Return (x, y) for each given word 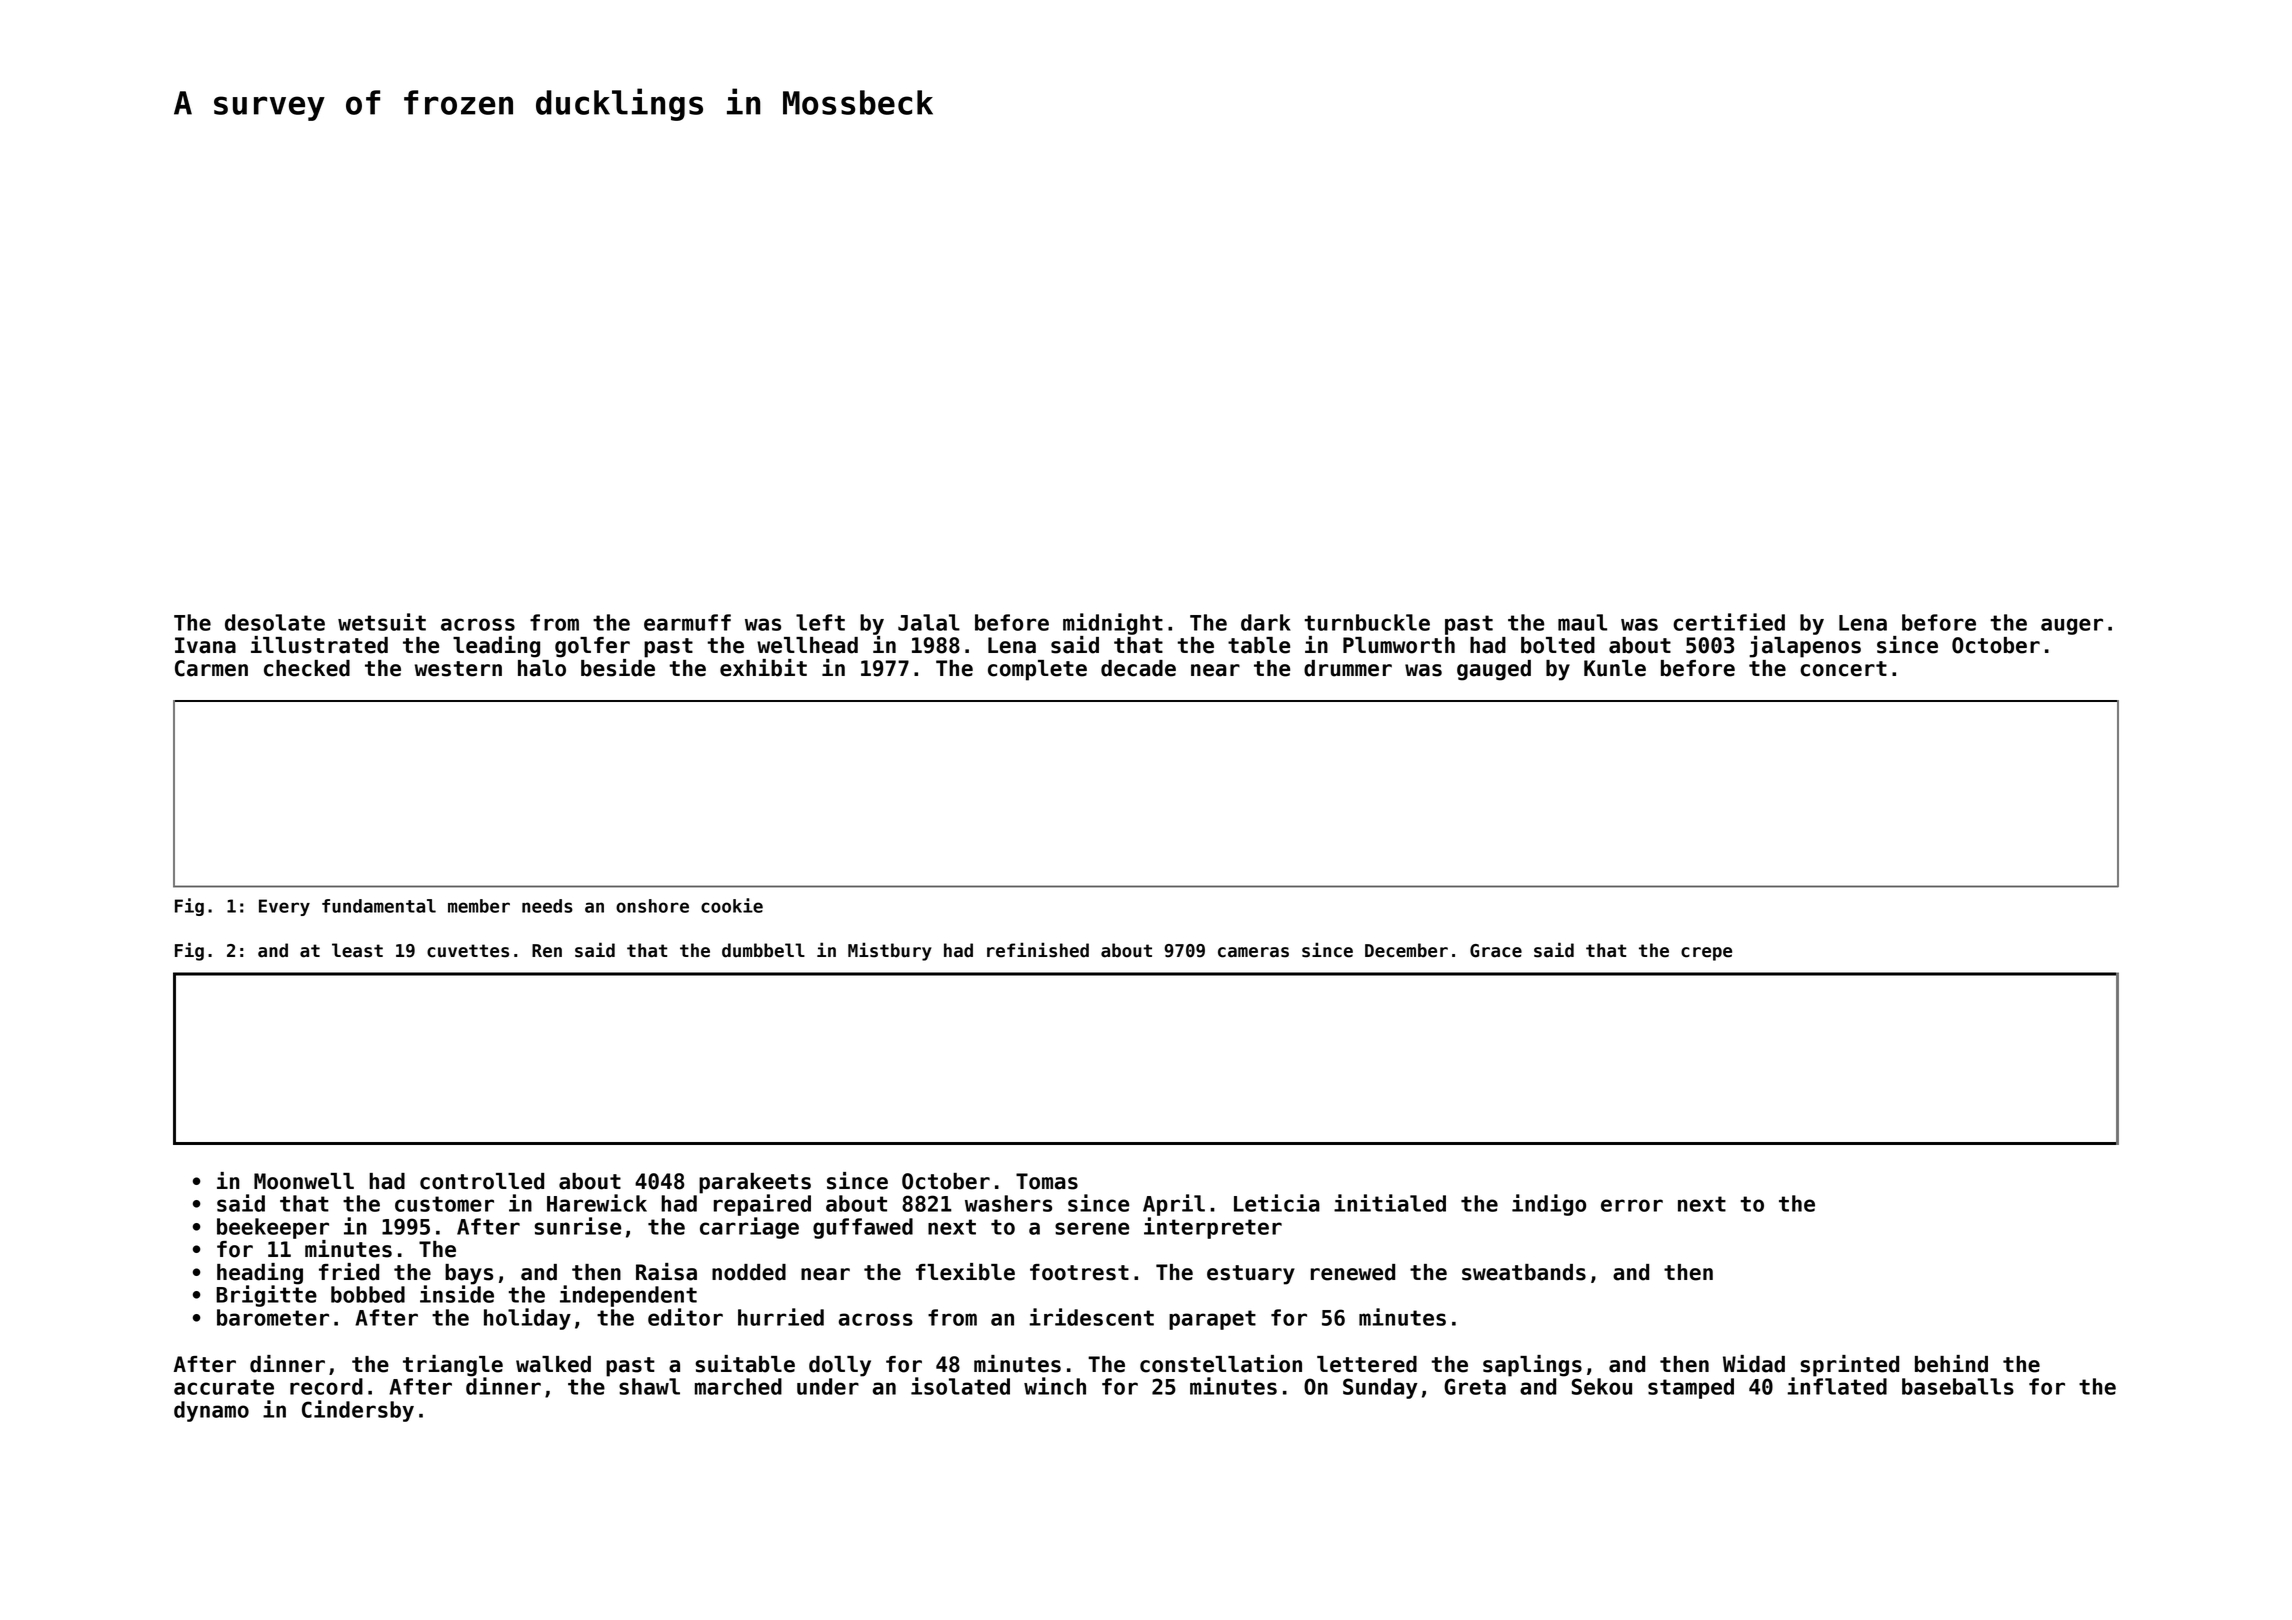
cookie (732, 905)
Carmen (211, 668)
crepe (1706, 954)
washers (1008, 1203)
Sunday (1380, 1388)
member (479, 906)
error (1632, 1205)
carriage (749, 1228)
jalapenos (1805, 647)
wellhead (807, 645)
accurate (224, 1387)
